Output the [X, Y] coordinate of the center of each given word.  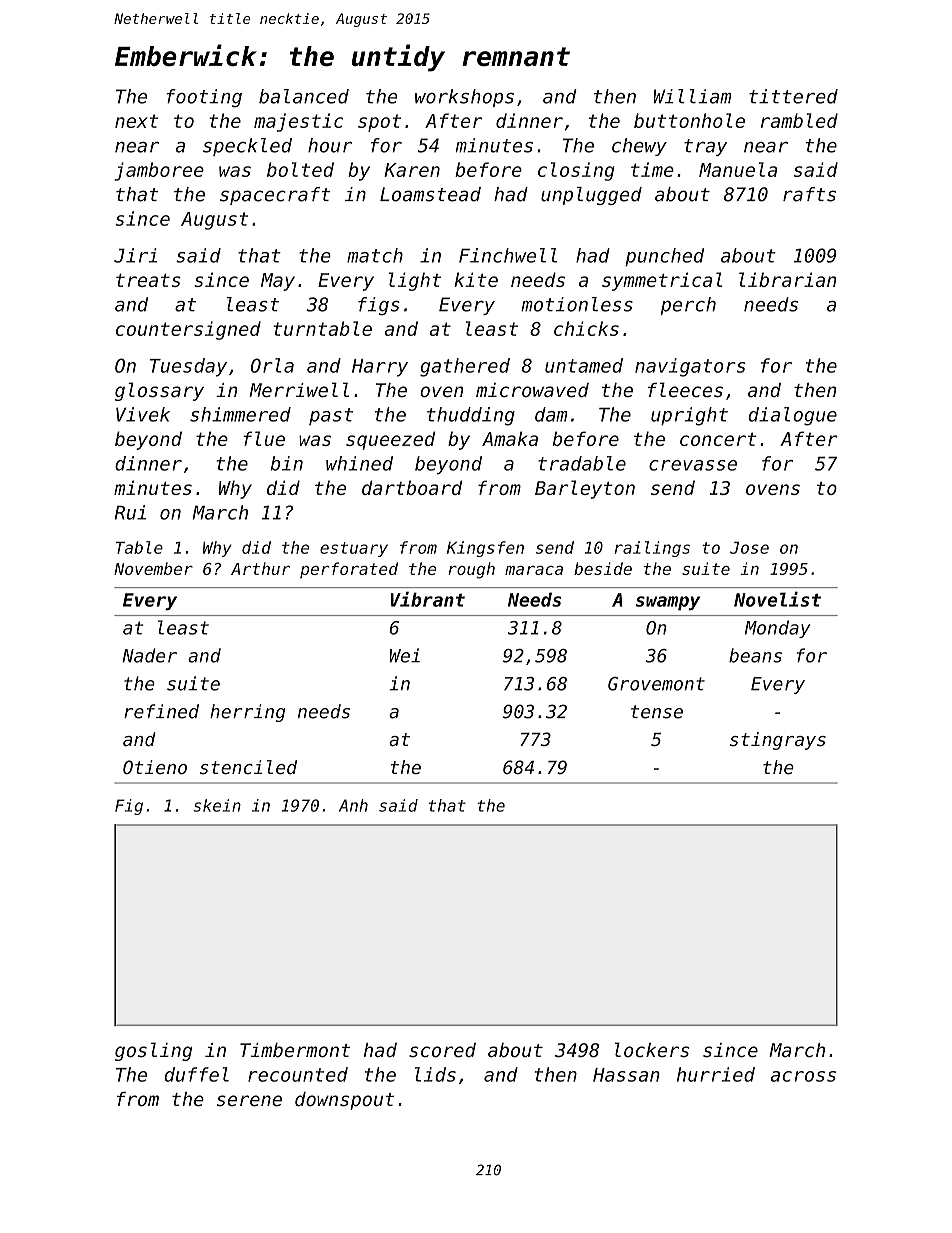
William [692, 96]
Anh [353, 805]
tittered [793, 96]
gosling [153, 1051]
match [375, 255]
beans [755, 655]
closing [576, 171]
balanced [304, 96]
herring [247, 713]
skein [217, 805]
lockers [652, 1050]
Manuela [738, 169]
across [803, 1076]
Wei [405, 655]
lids [435, 1074]
